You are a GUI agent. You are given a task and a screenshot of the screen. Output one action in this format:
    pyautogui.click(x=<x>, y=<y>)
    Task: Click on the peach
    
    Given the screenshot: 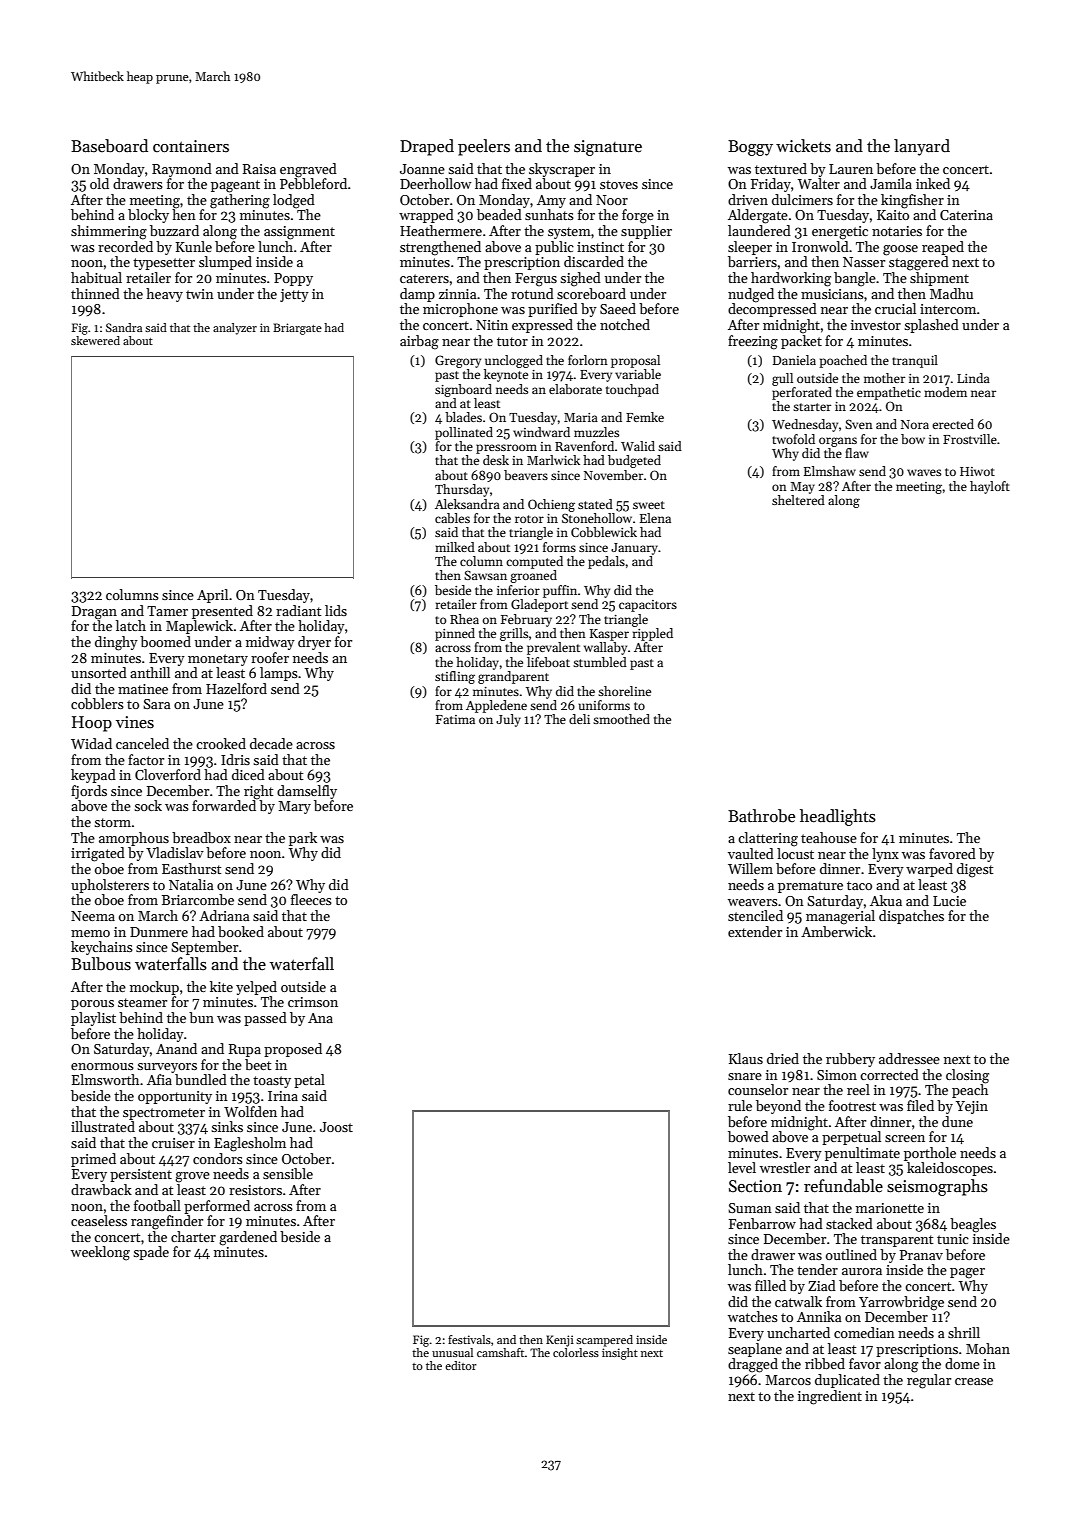 What is the action you would take?
    pyautogui.click(x=970, y=1091)
